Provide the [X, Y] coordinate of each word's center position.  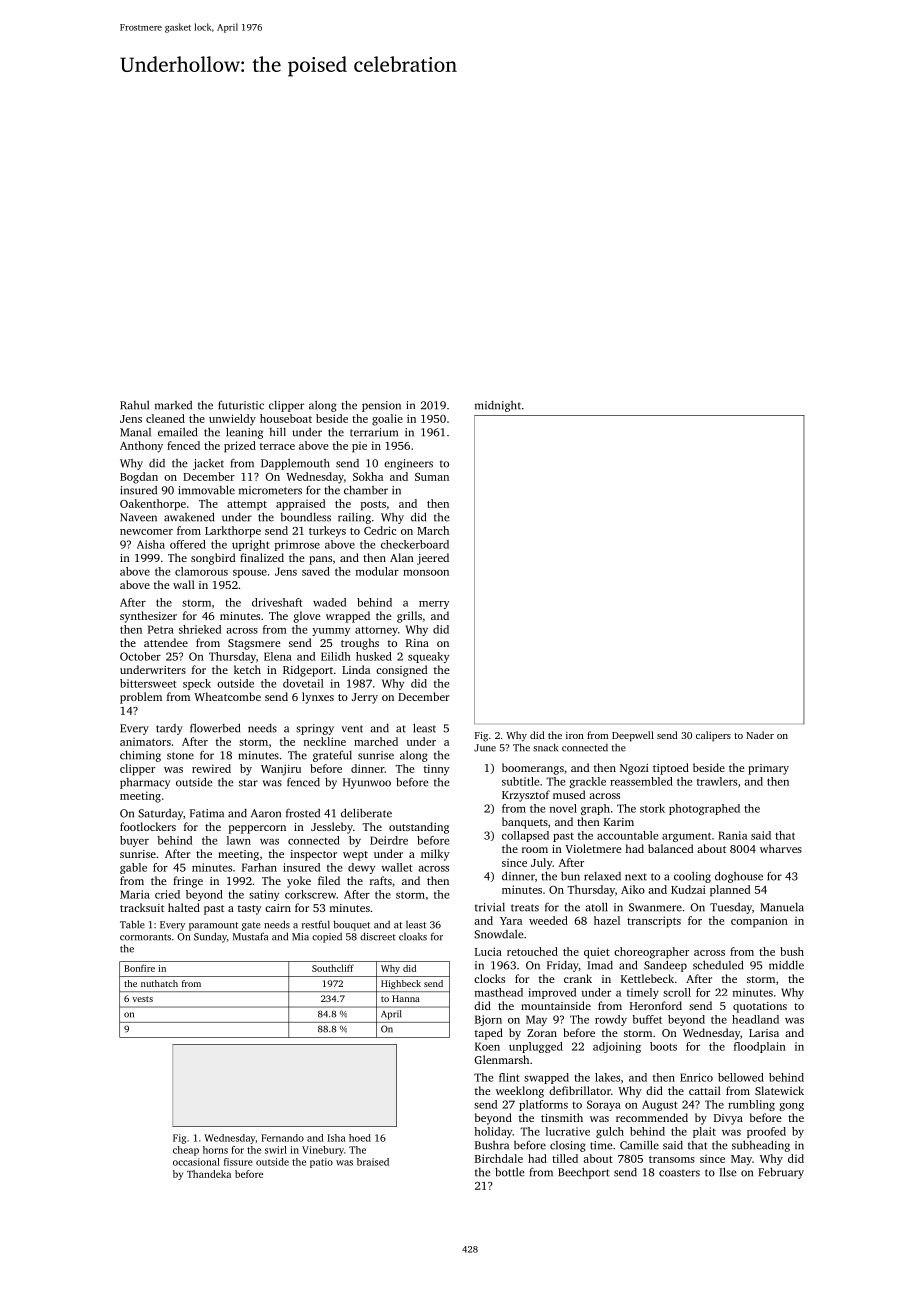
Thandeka [209, 1174]
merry [434, 605]
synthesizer [148, 617]
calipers [713, 736]
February [781, 1173]
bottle [510, 1172]
